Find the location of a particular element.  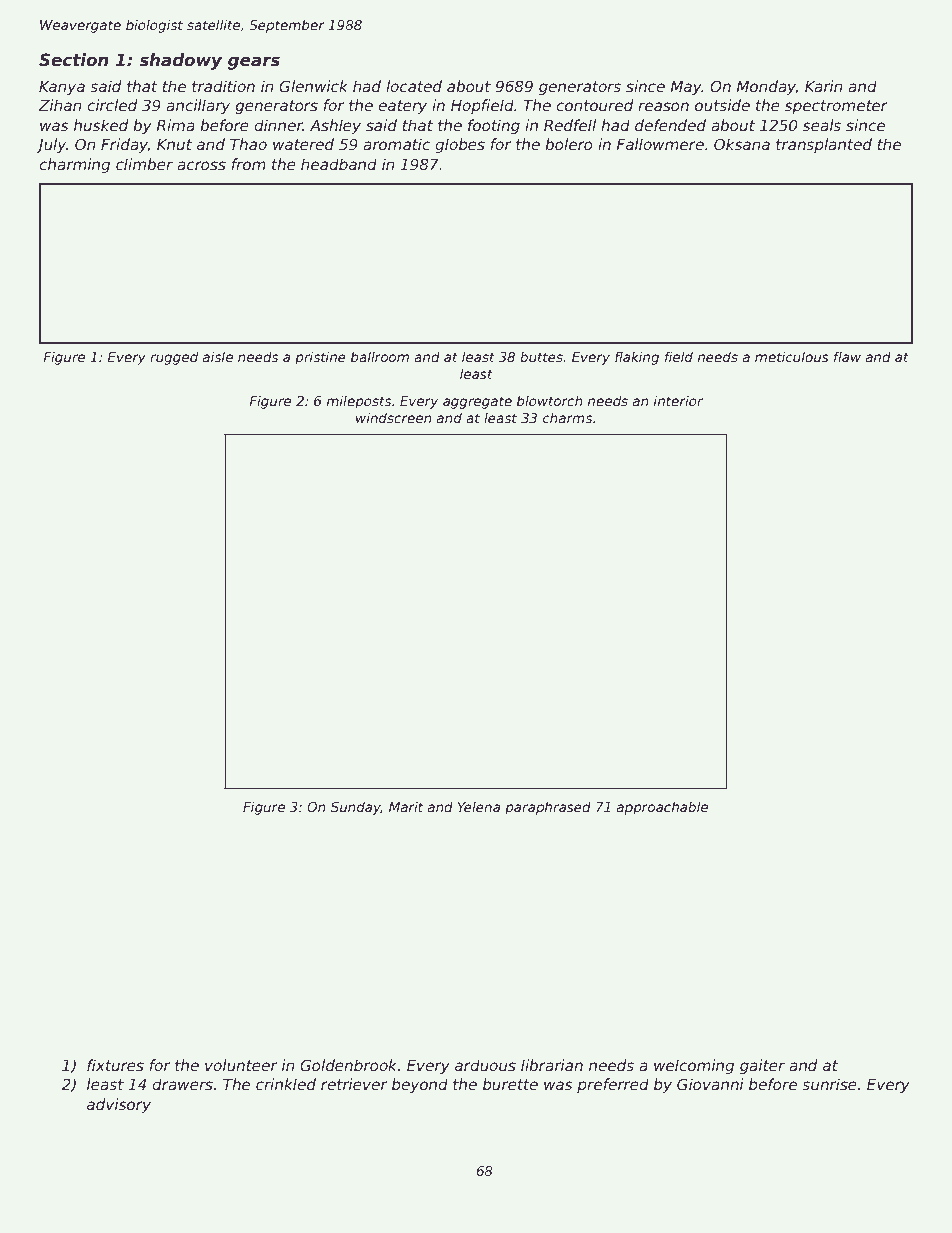

sunrise is located at coordinates (829, 1084).
